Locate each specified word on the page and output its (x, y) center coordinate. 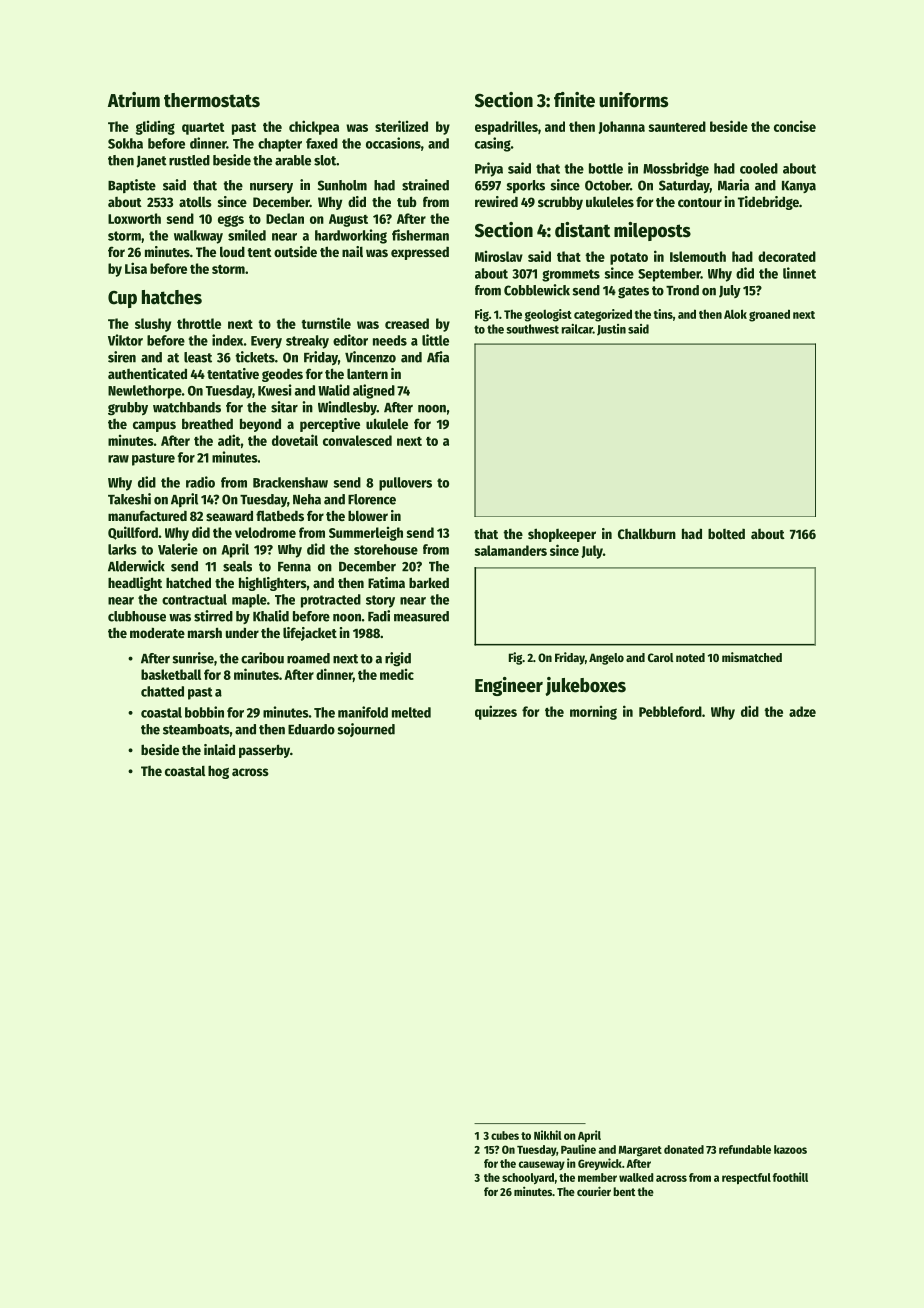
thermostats (212, 100)
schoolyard (528, 1178)
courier (594, 1191)
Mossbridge (676, 169)
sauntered (677, 126)
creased (407, 323)
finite (574, 100)
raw (118, 459)
